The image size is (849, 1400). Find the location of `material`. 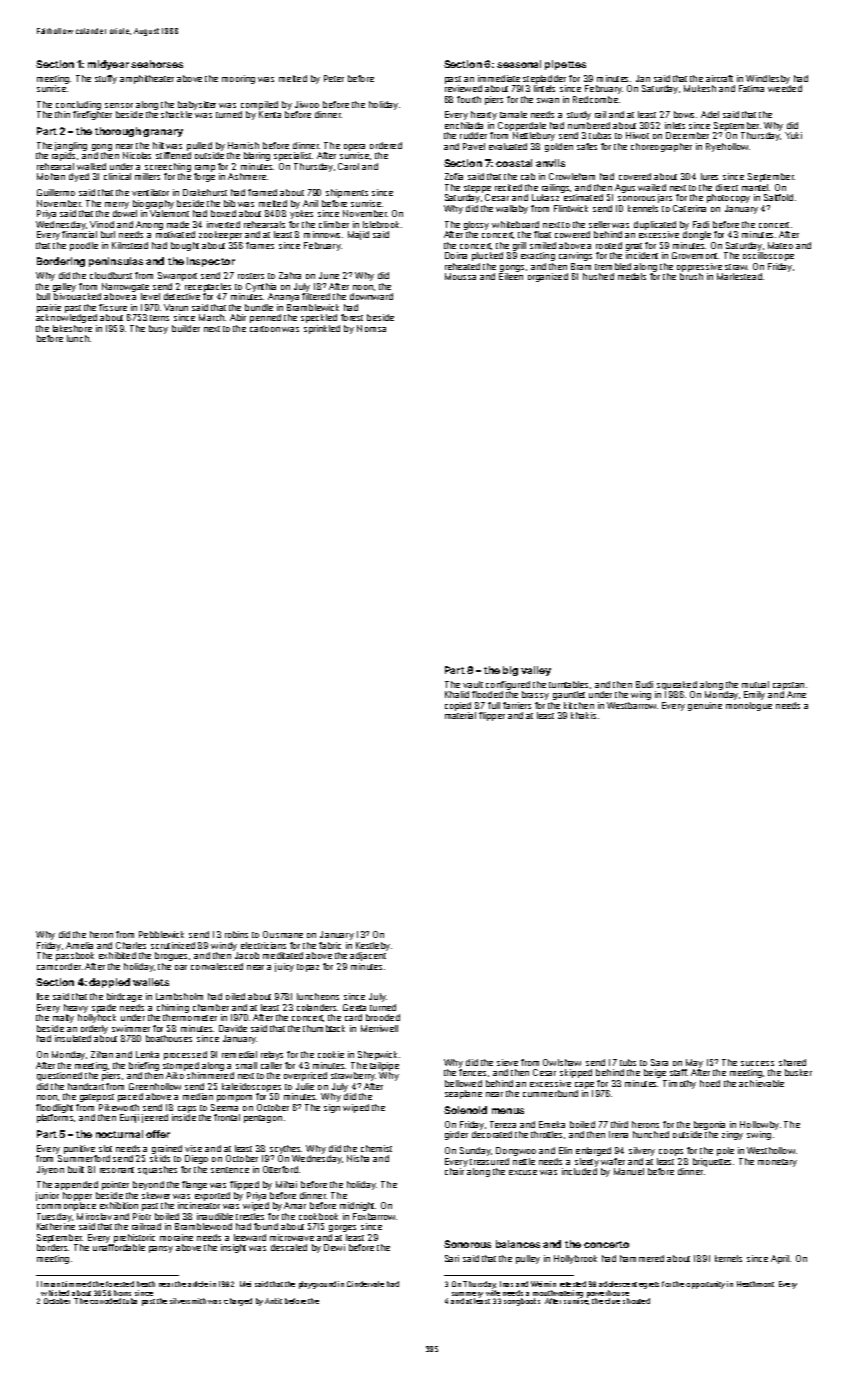

material is located at coordinates (460, 715).
